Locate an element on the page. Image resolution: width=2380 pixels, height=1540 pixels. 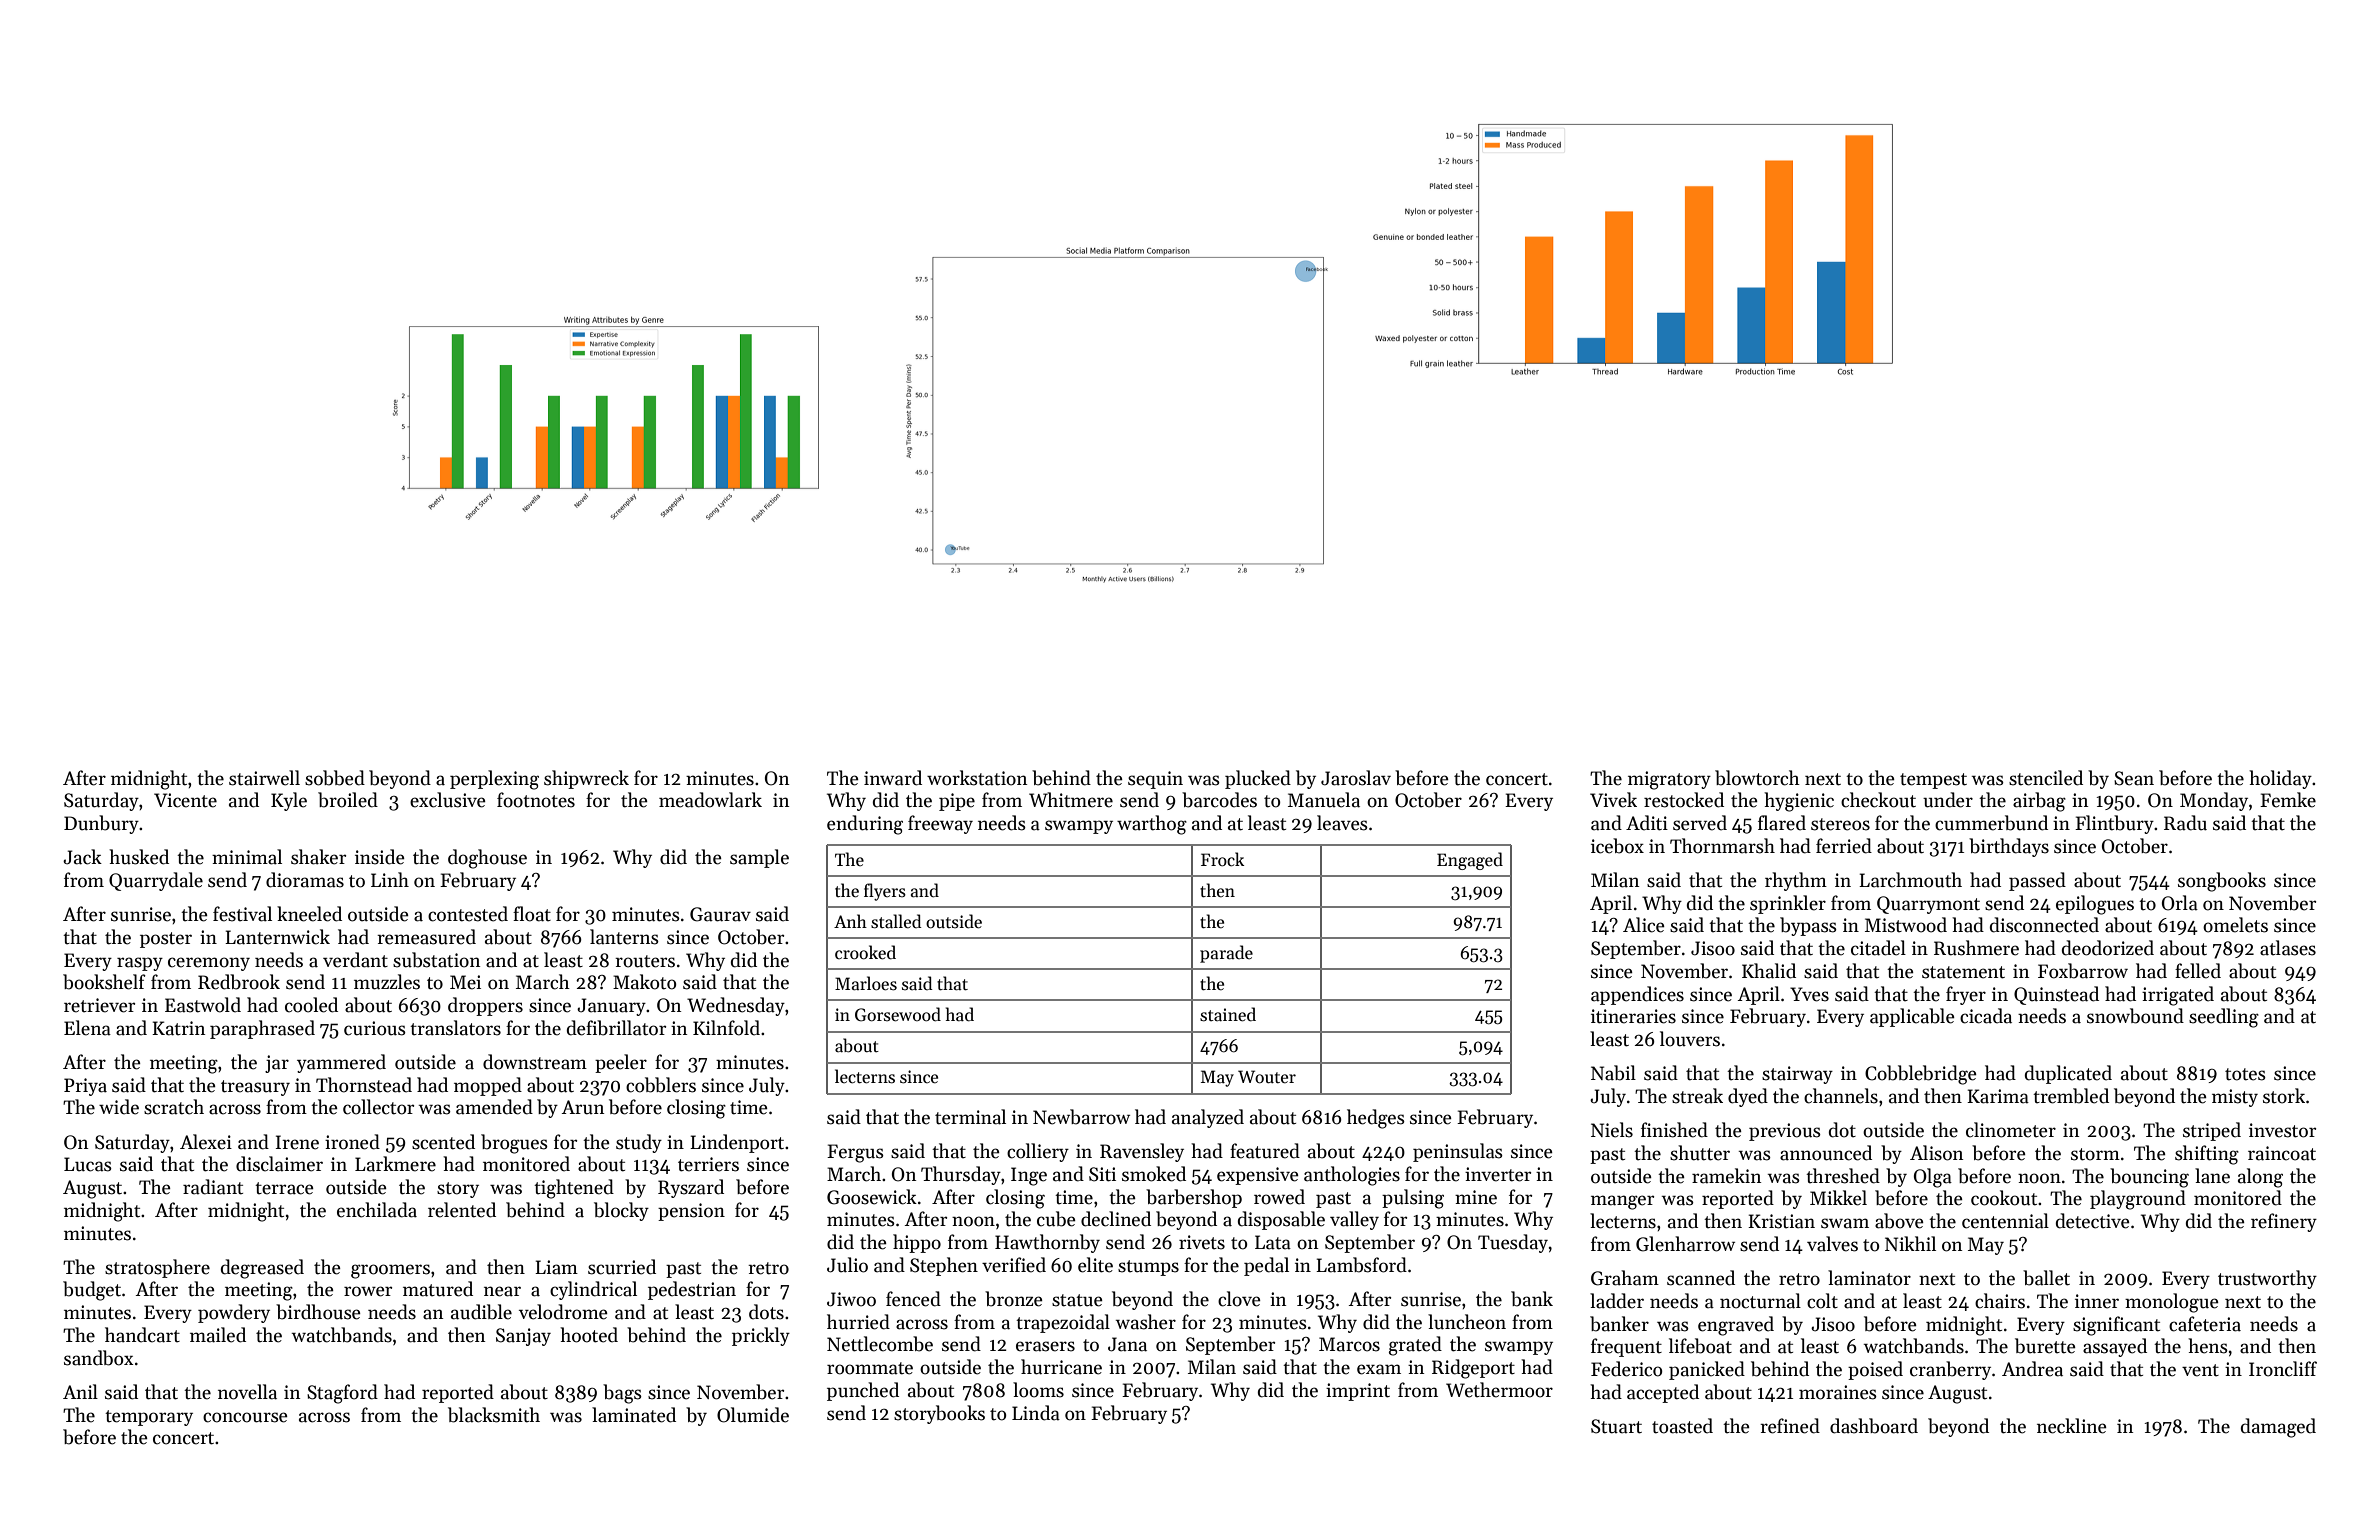
cobblers is located at coordinates (661, 1085).
